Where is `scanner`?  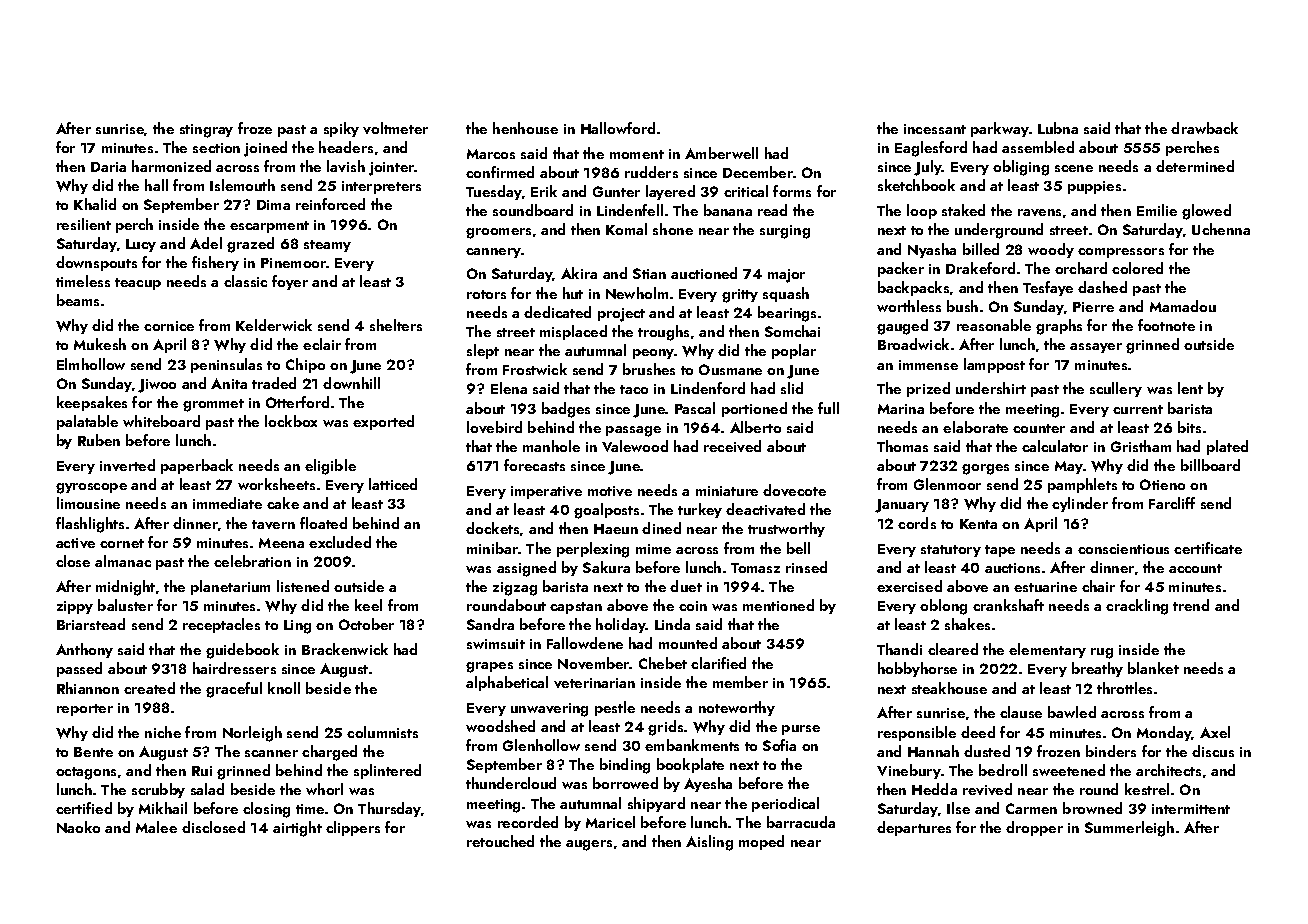 scanner is located at coordinates (271, 753).
